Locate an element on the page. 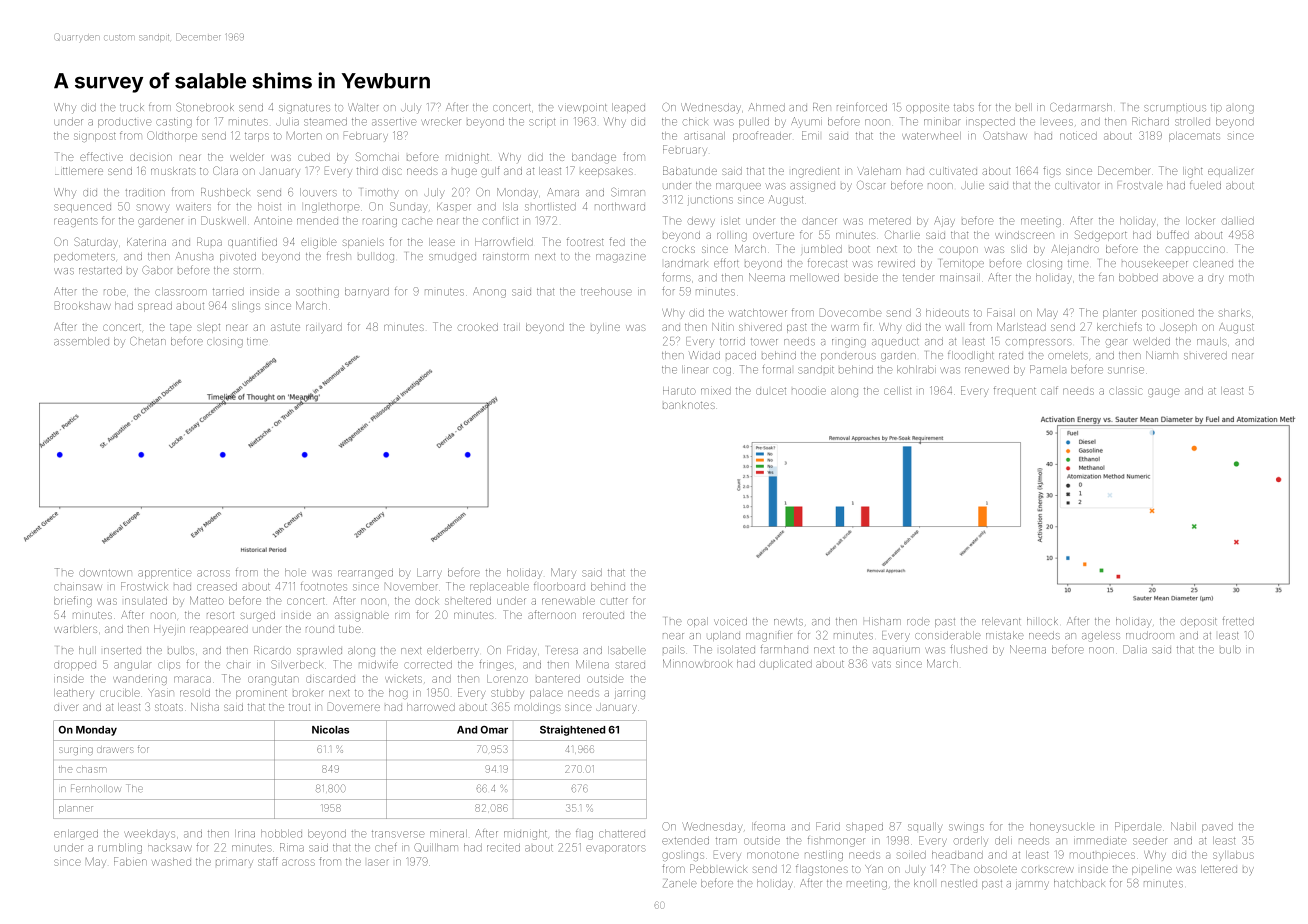  Fabien is located at coordinates (130, 861).
